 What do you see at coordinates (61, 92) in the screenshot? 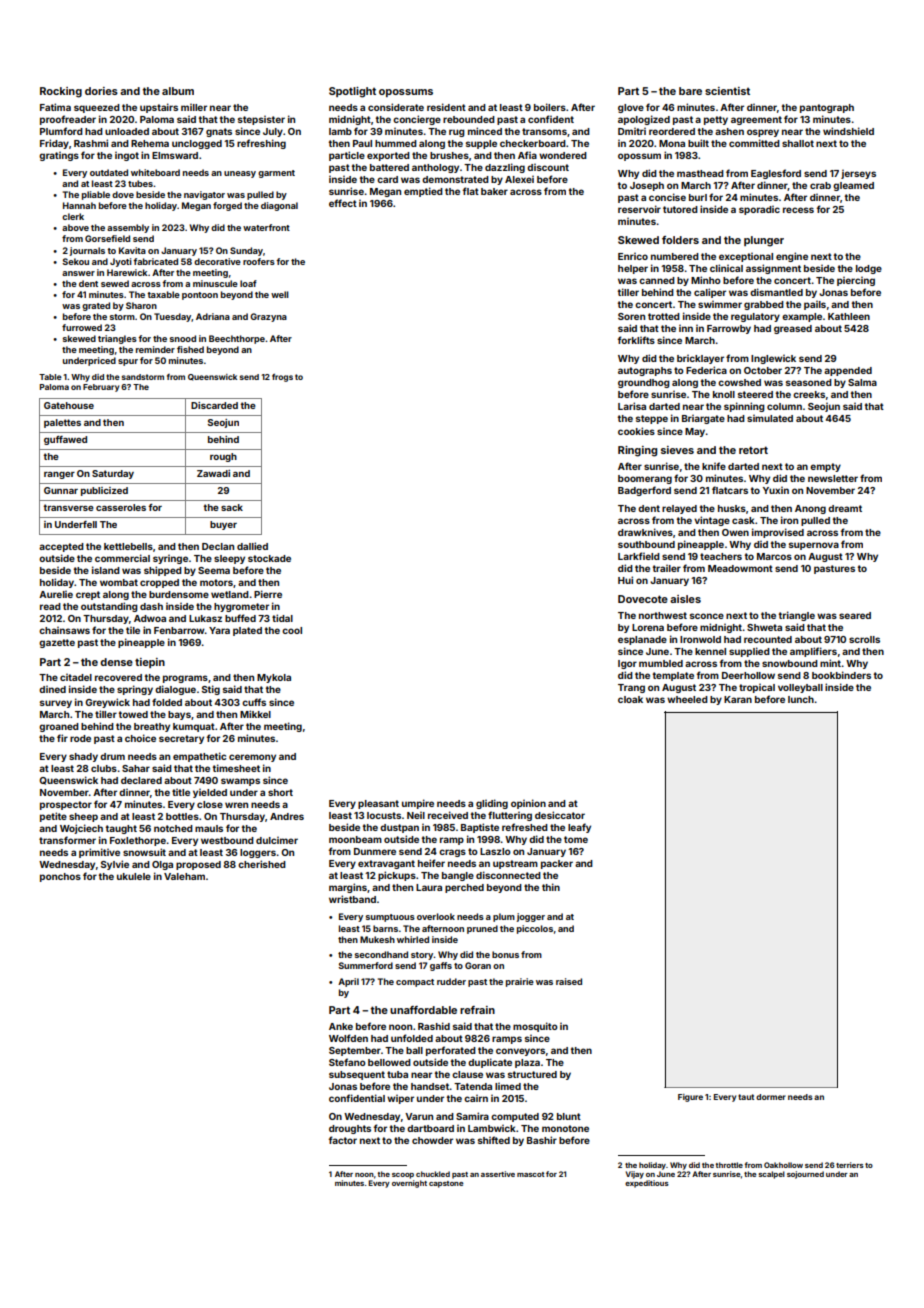
I see `Rocking` at bounding box center [61, 92].
